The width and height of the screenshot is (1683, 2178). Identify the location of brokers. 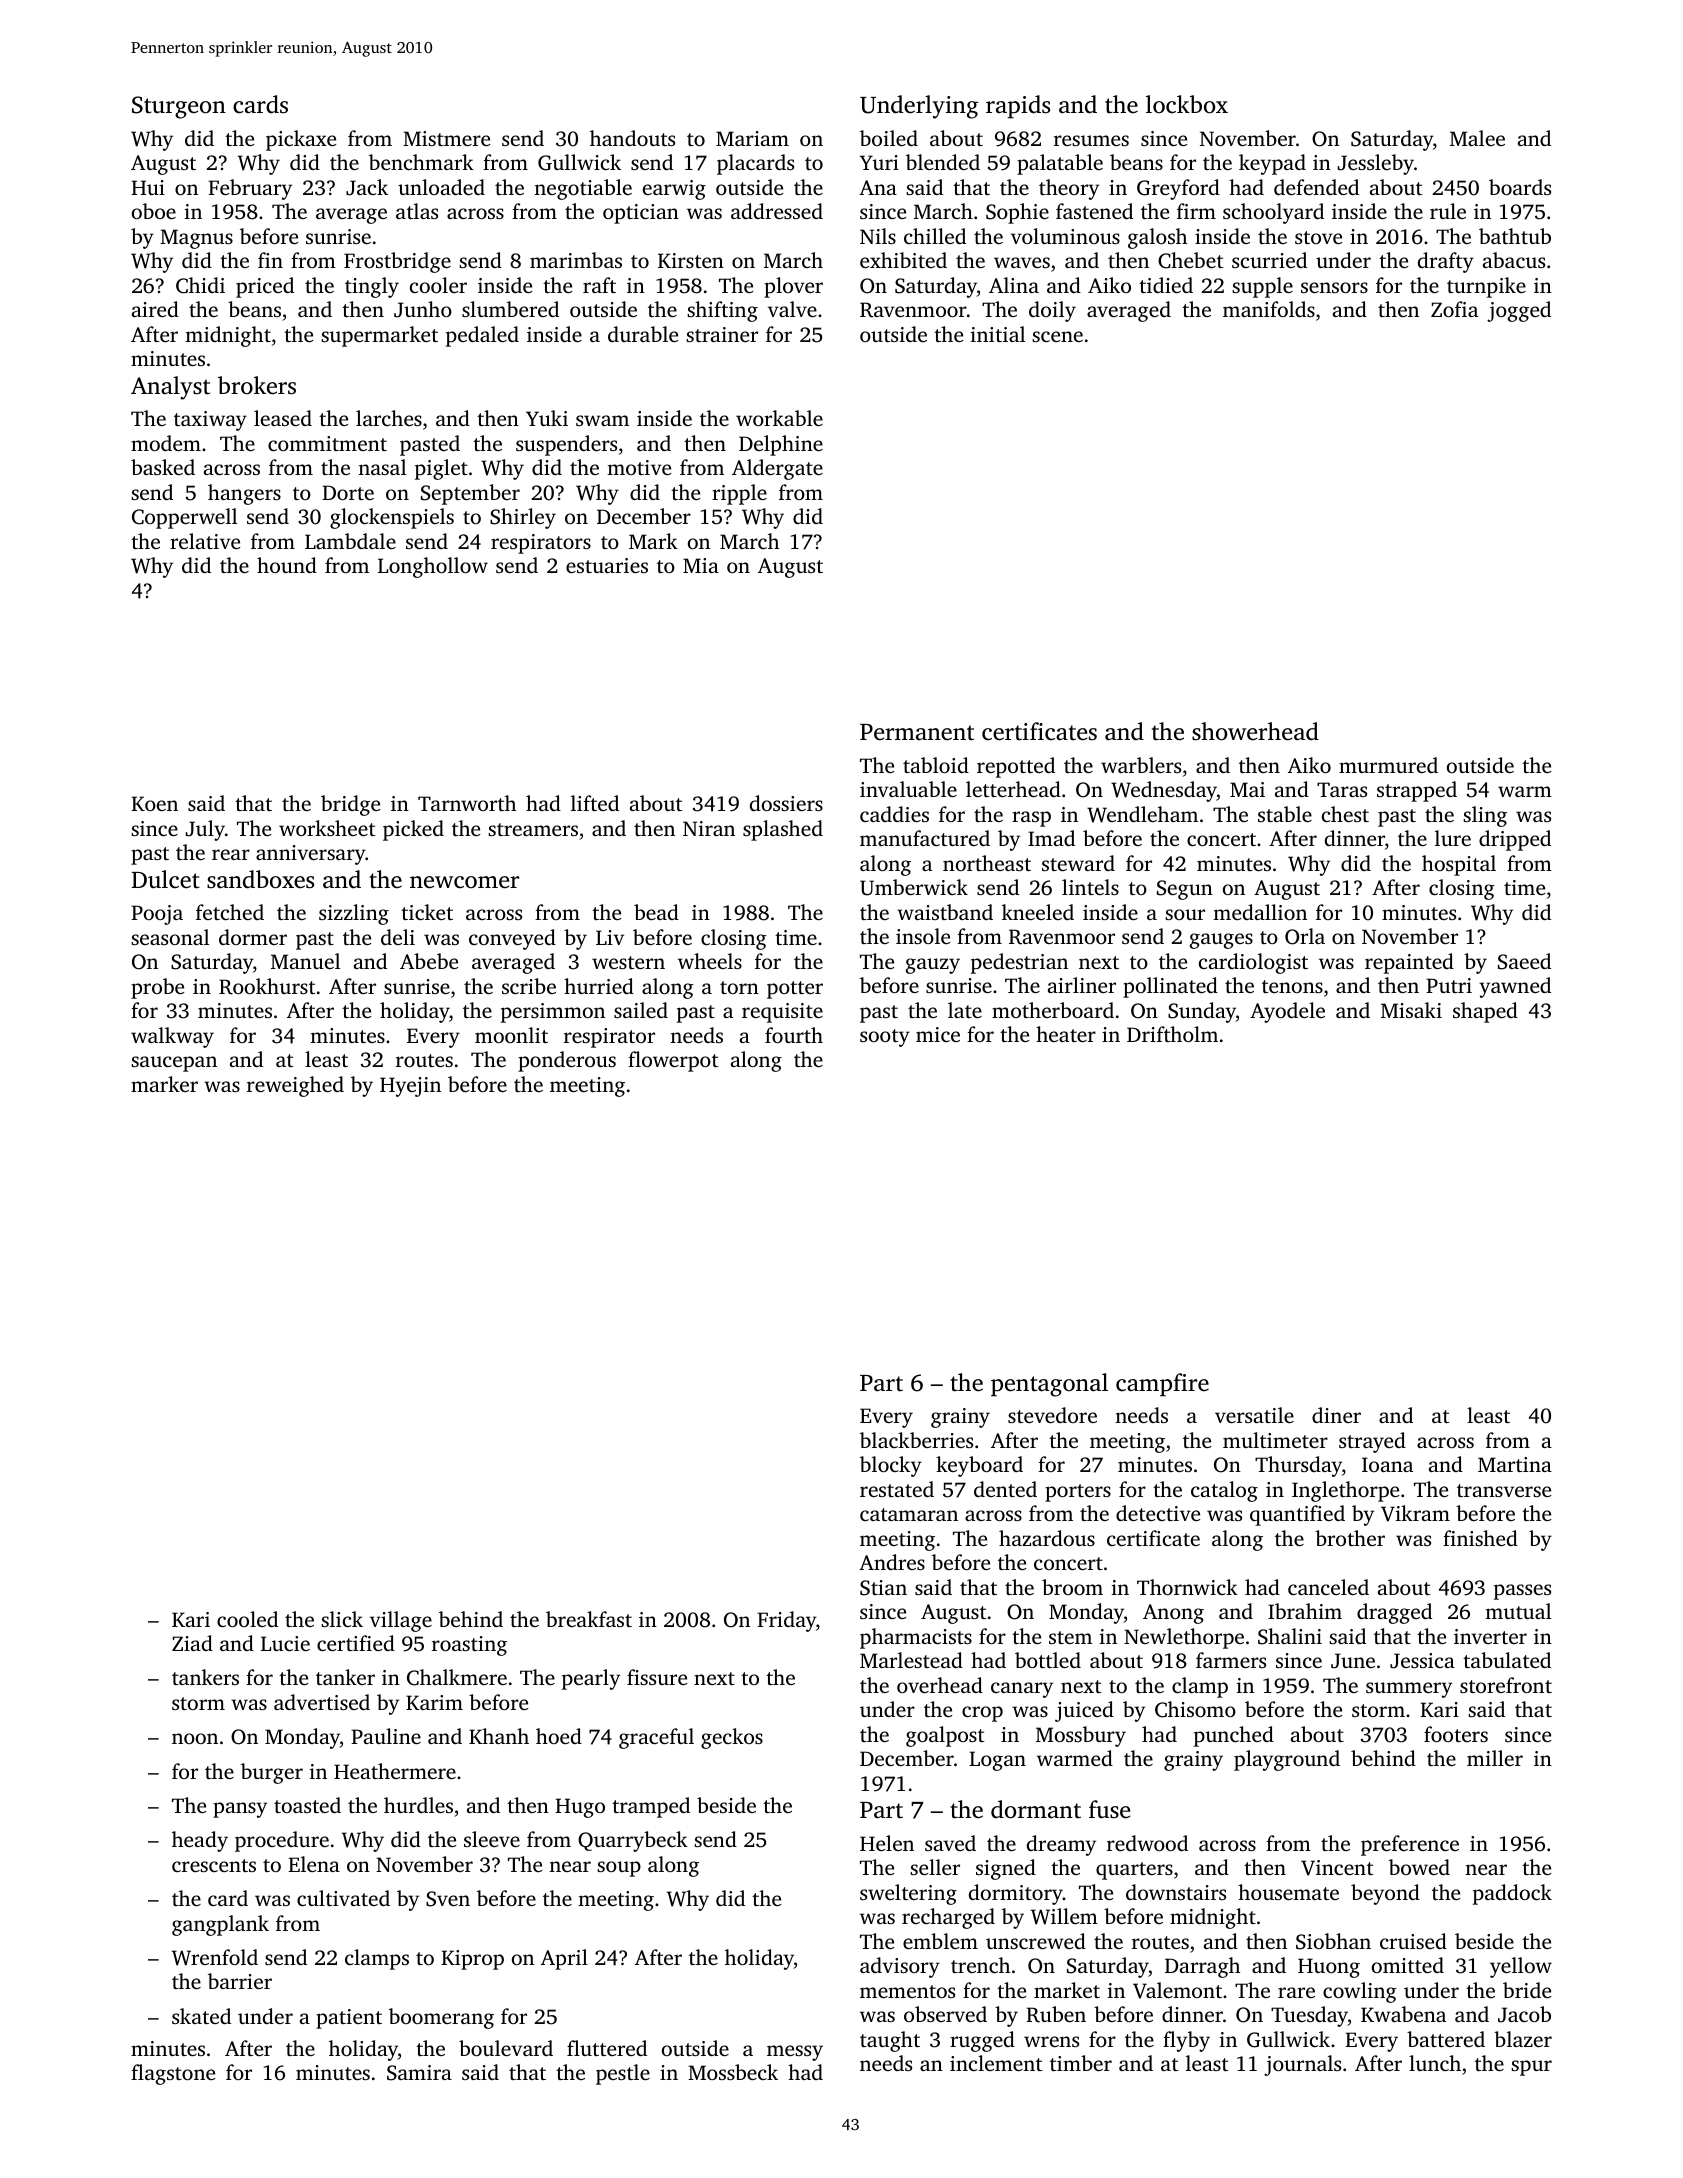
(257, 385).
